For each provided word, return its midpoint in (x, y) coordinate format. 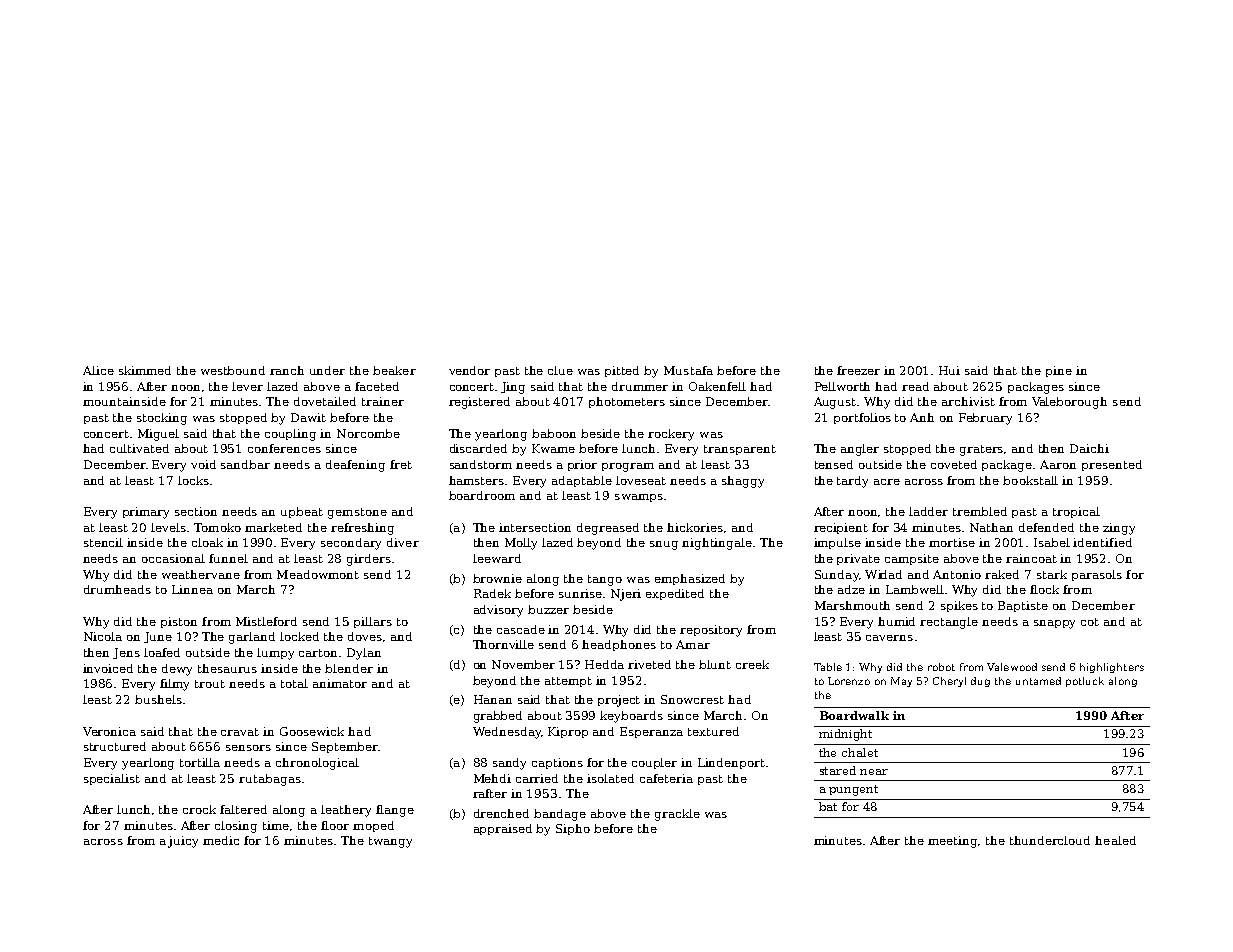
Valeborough (1069, 403)
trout (210, 684)
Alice (98, 370)
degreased (608, 529)
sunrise (581, 593)
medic (221, 840)
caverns (889, 638)
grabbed (498, 717)
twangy (390, 842)
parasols (1097, 575)
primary (146, 513)
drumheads (117, 589)
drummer (640, 386)
